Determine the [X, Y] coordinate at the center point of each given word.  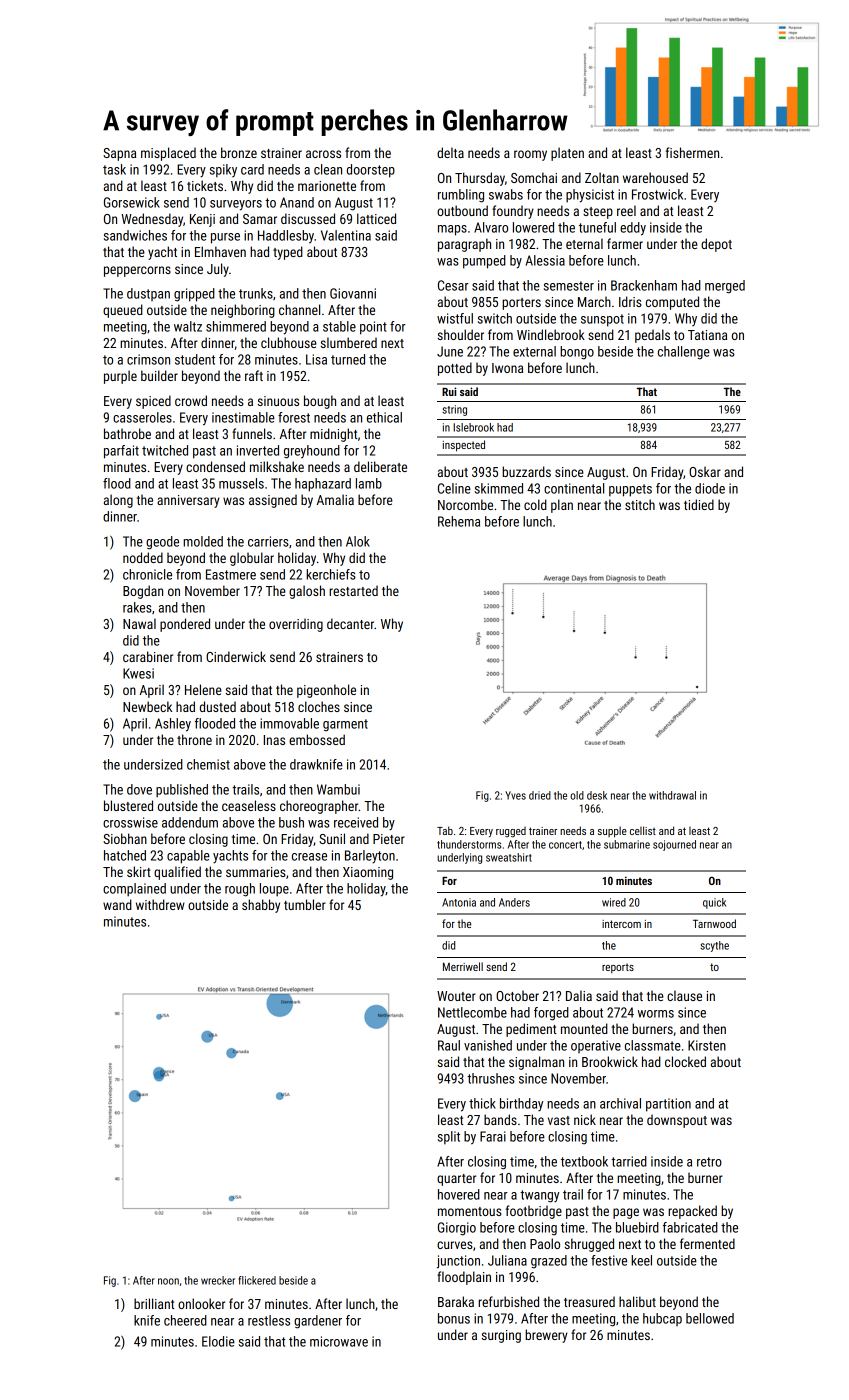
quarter [456, 1180]
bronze [239, 152]
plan [562, 506]
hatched [125, 855]
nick [585, 1119]
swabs [506, 194]
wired [614, 902]
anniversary [188, 501]
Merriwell [463, 966]
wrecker [218, 1280]
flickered [257, 1280]
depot [716, 245]
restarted [353, 590]
